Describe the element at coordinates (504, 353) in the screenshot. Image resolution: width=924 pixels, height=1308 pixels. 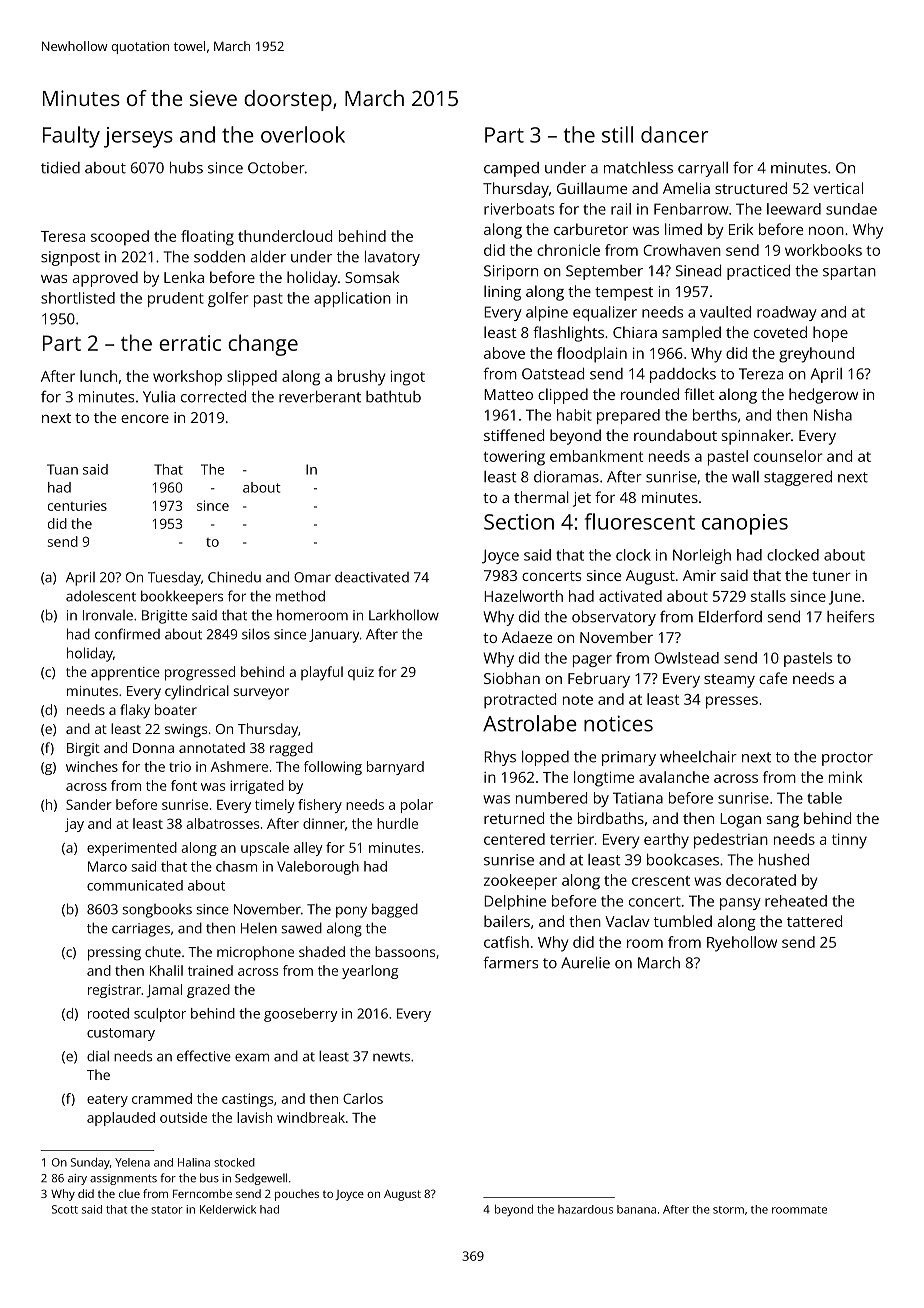
I see `above` at that location.
